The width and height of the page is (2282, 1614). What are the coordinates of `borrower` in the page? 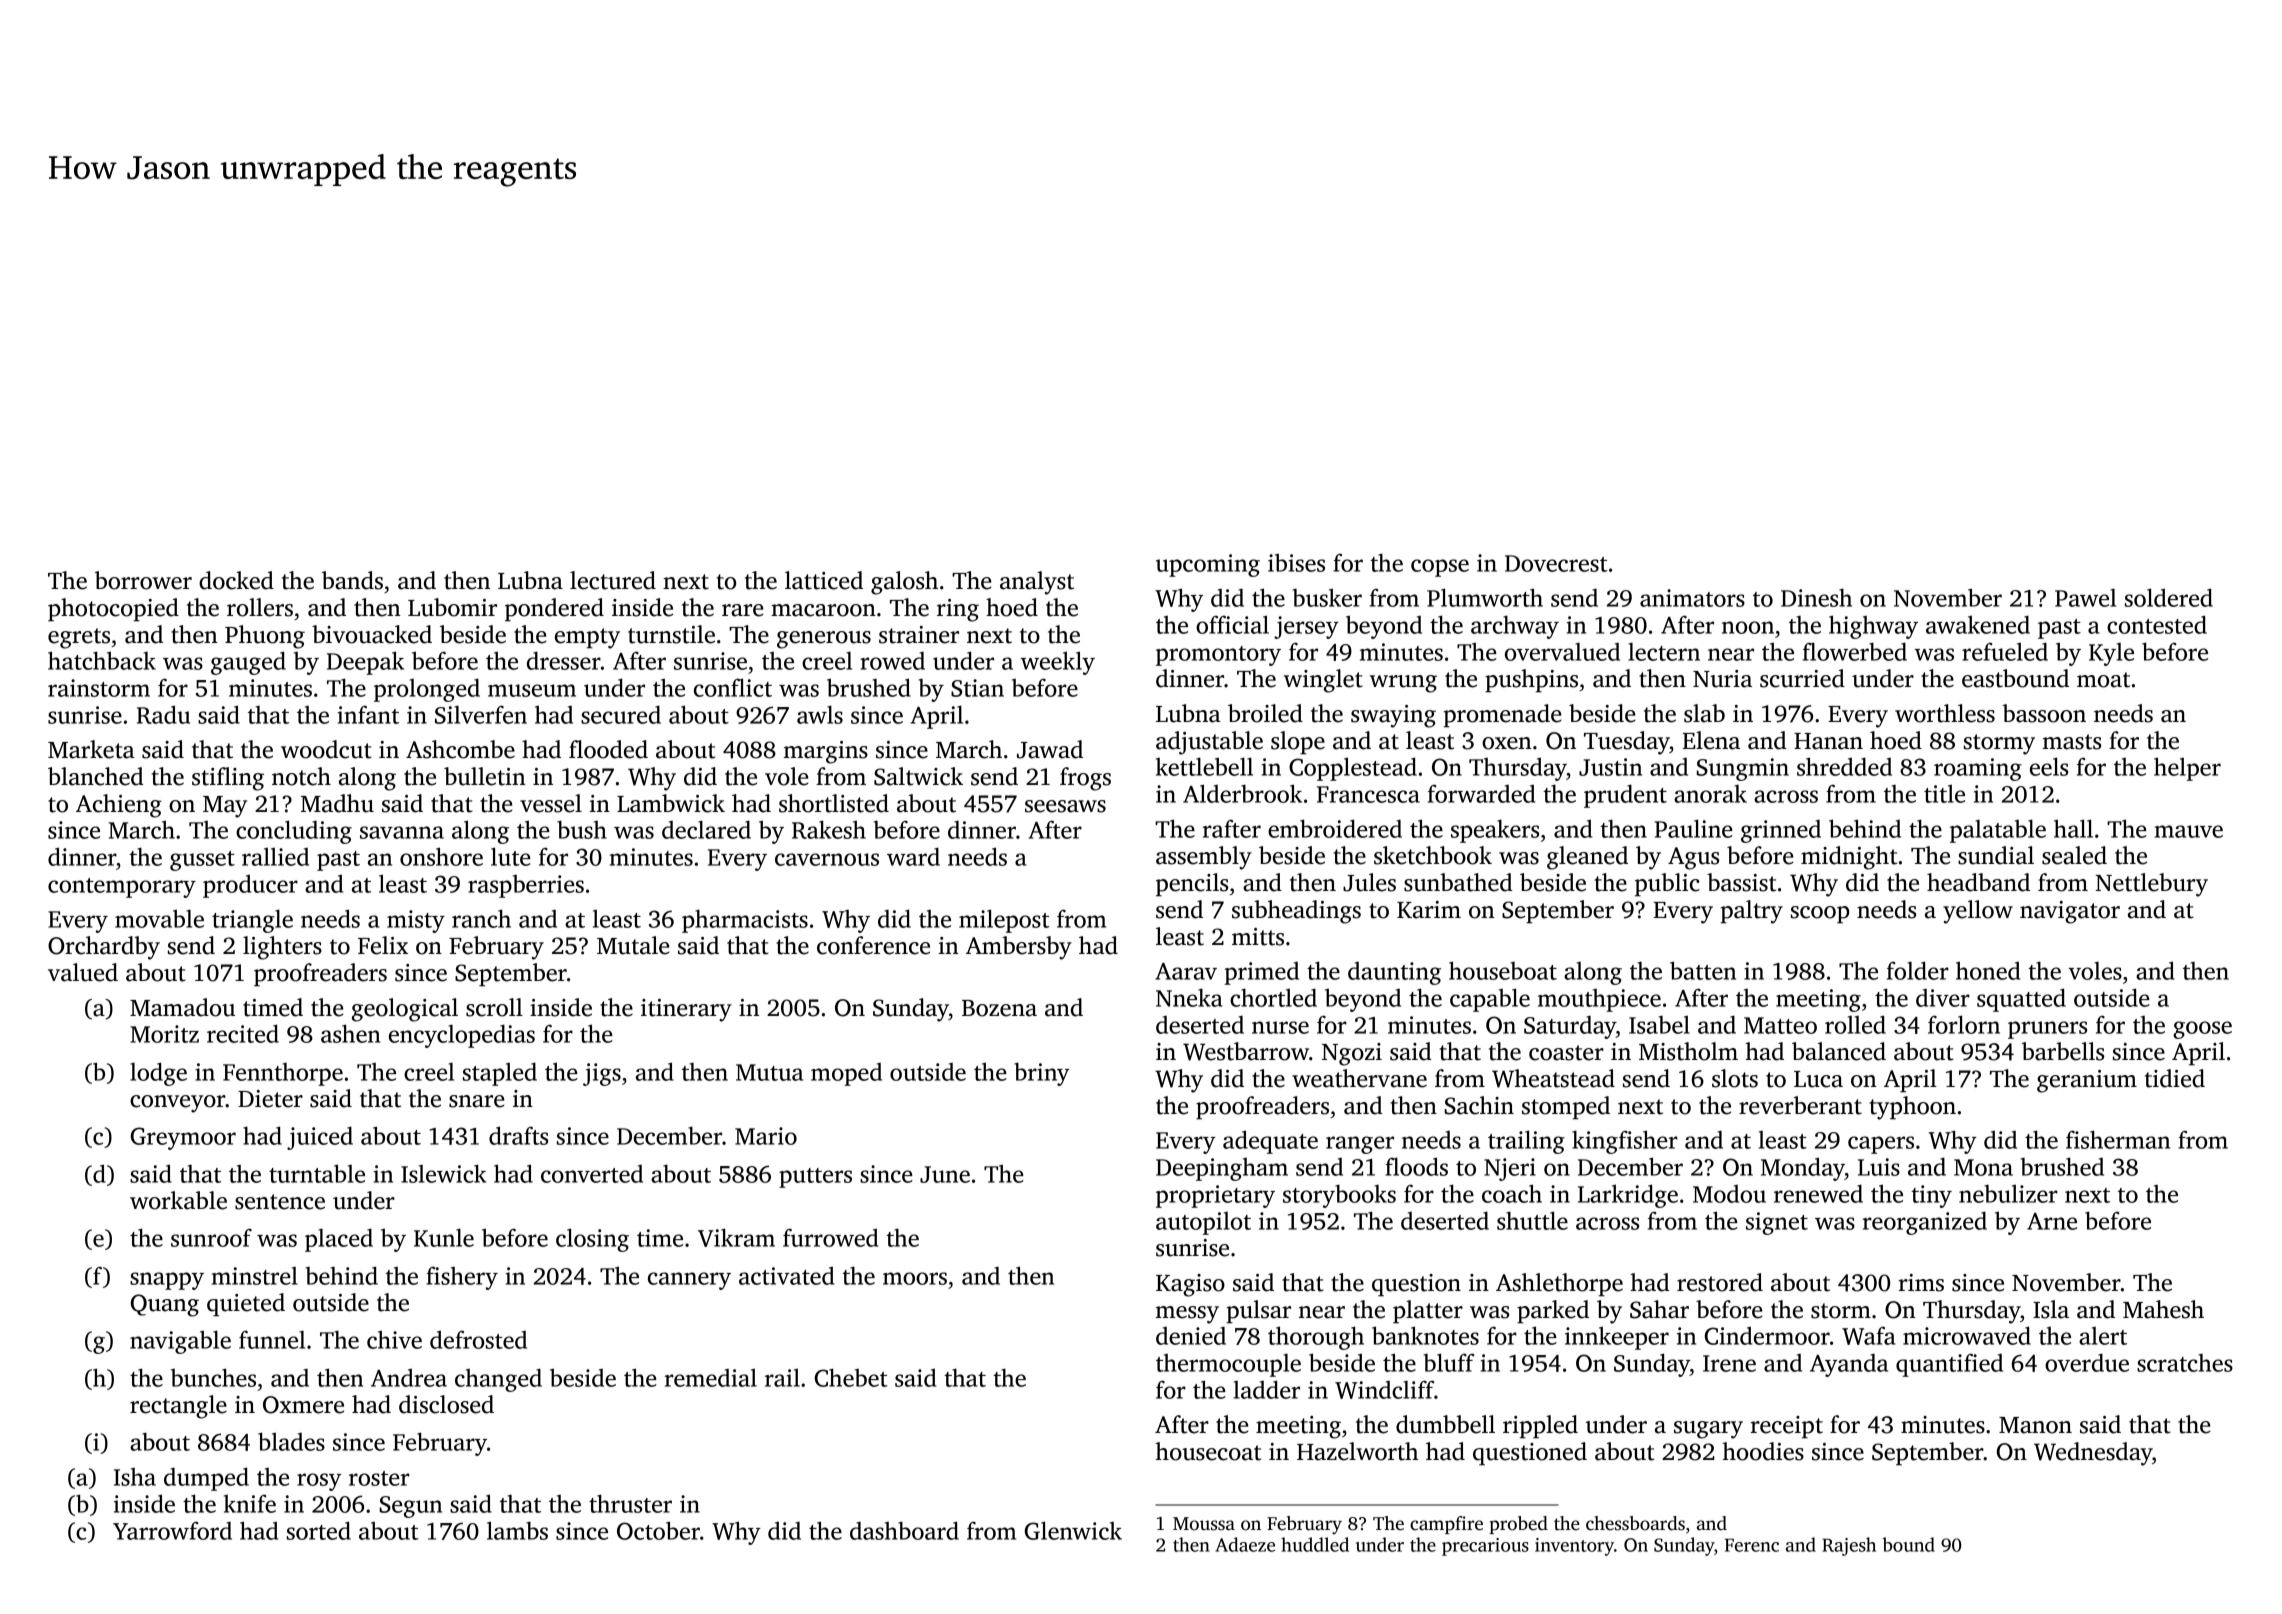 It's located at (143, 580).
